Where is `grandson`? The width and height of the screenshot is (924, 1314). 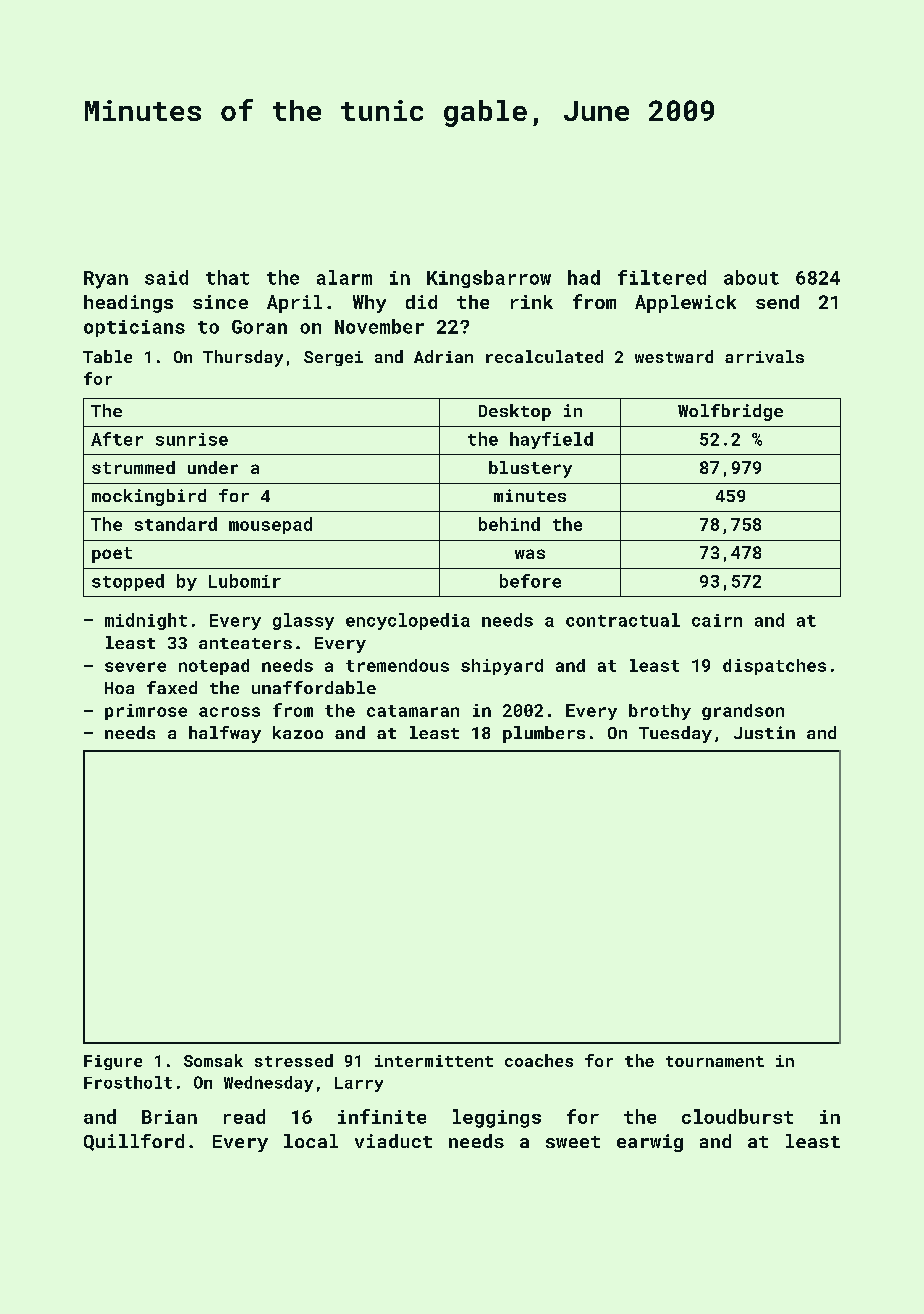 grandson is located at coordinates (743, 712).
